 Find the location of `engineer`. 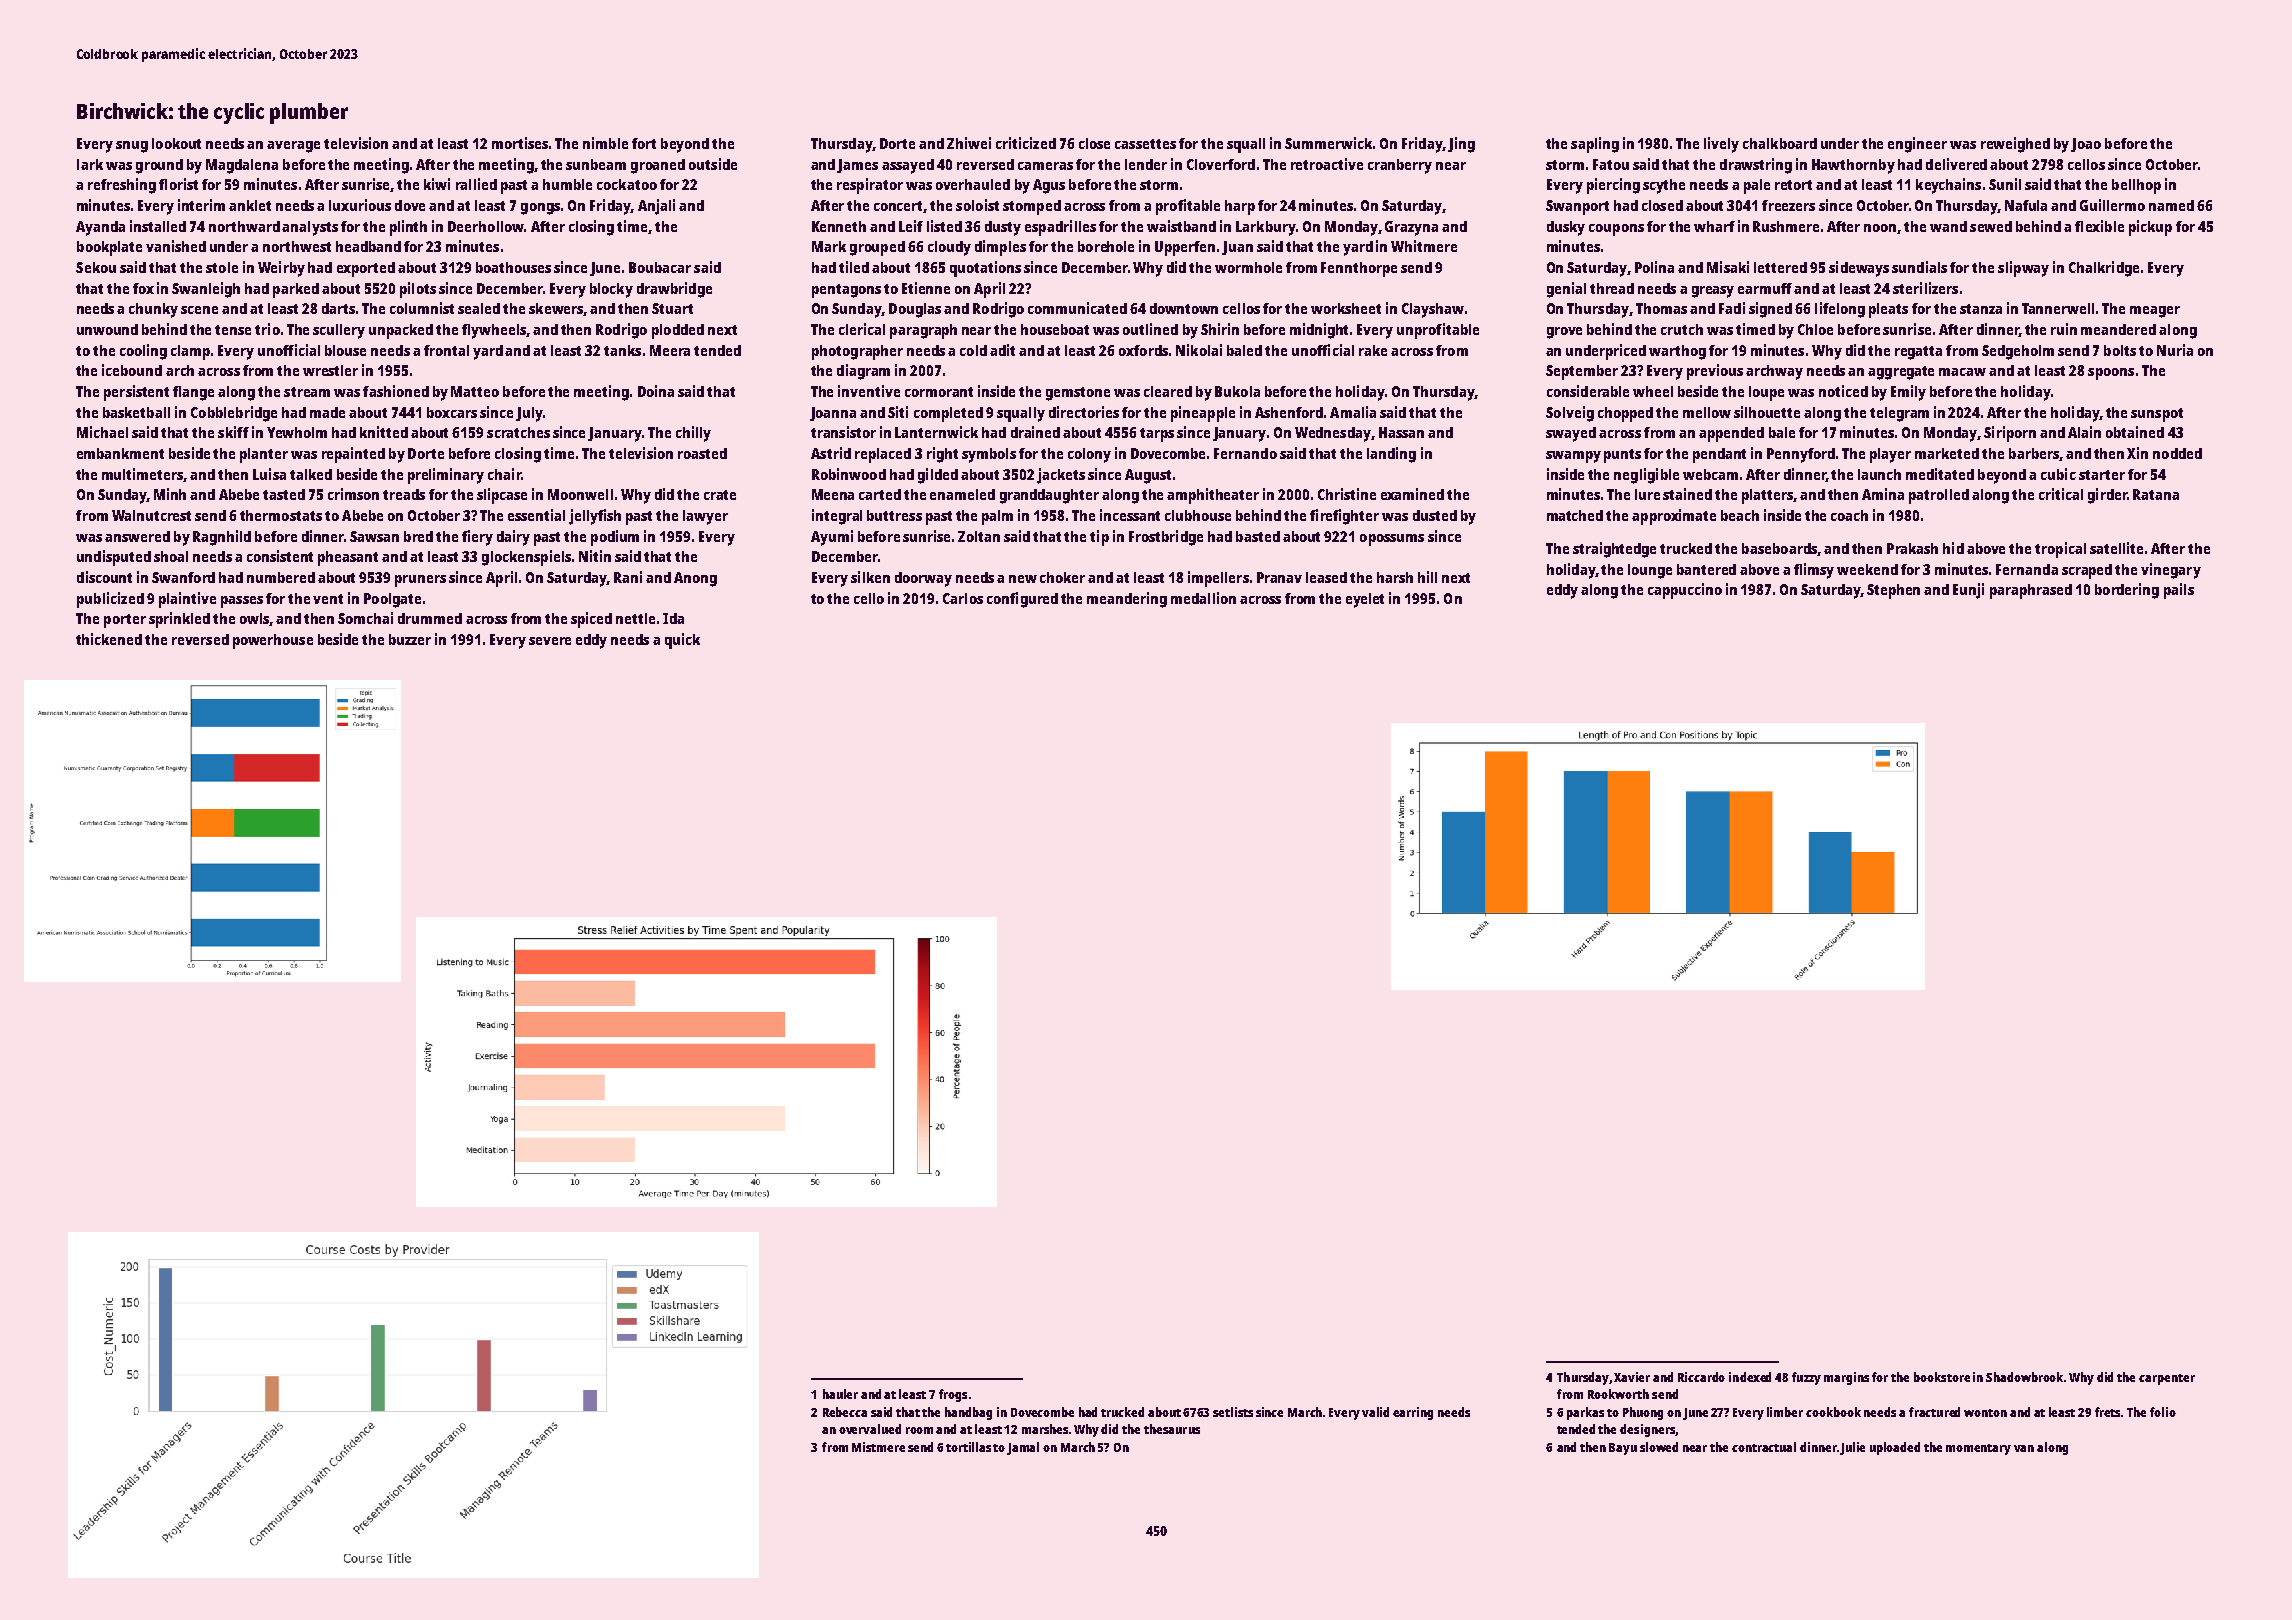

engineer is located at coordinates (1917, 145).
